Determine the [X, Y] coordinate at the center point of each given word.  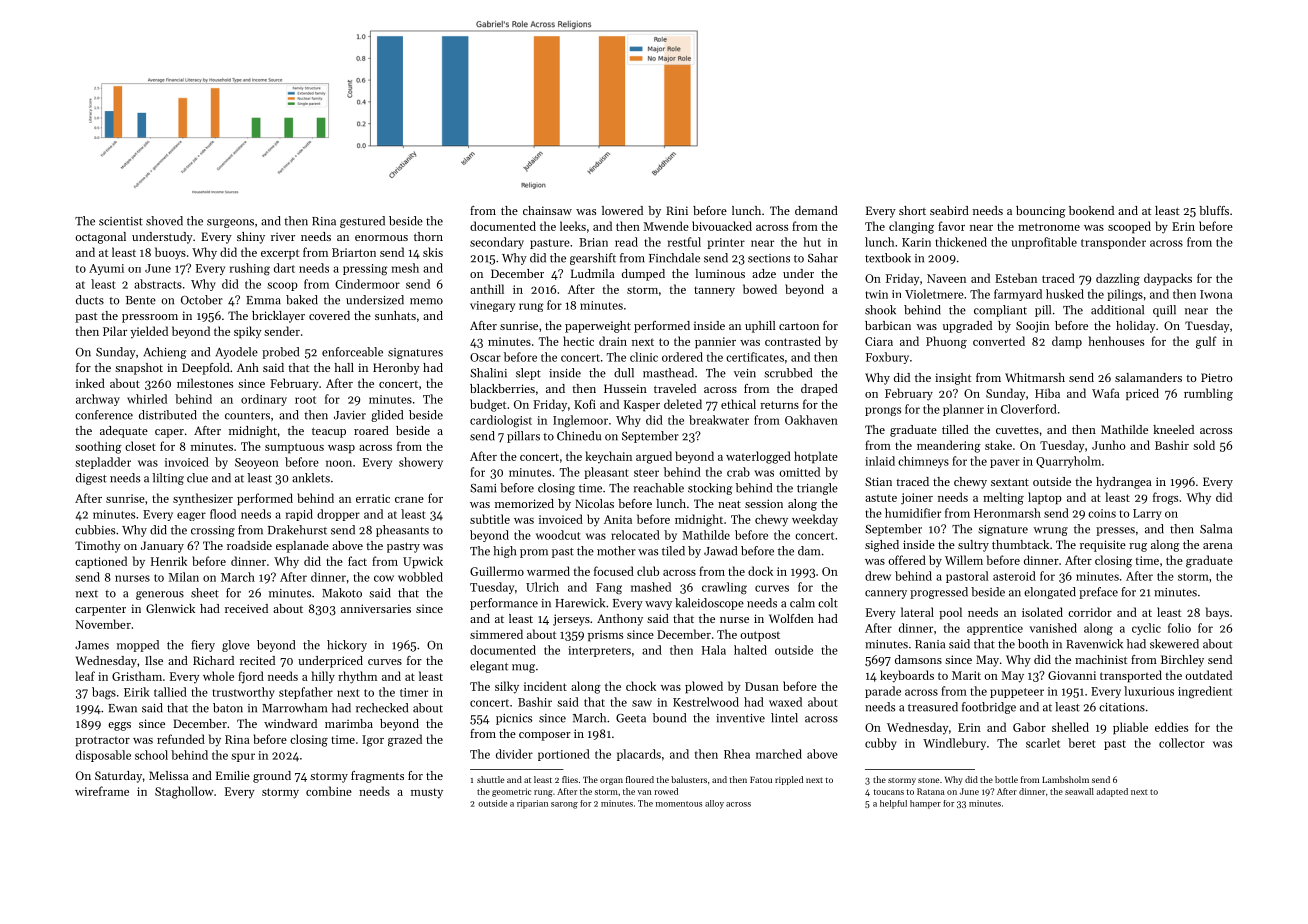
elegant [489, 667]
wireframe [102, 791]
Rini [677, 210]
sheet [205, 593]
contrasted [793, 341]
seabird [949, 210]
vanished [1053, 628]
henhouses [1116, 341]
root [305, 400]
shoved [164, 221]
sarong [564, 805]
